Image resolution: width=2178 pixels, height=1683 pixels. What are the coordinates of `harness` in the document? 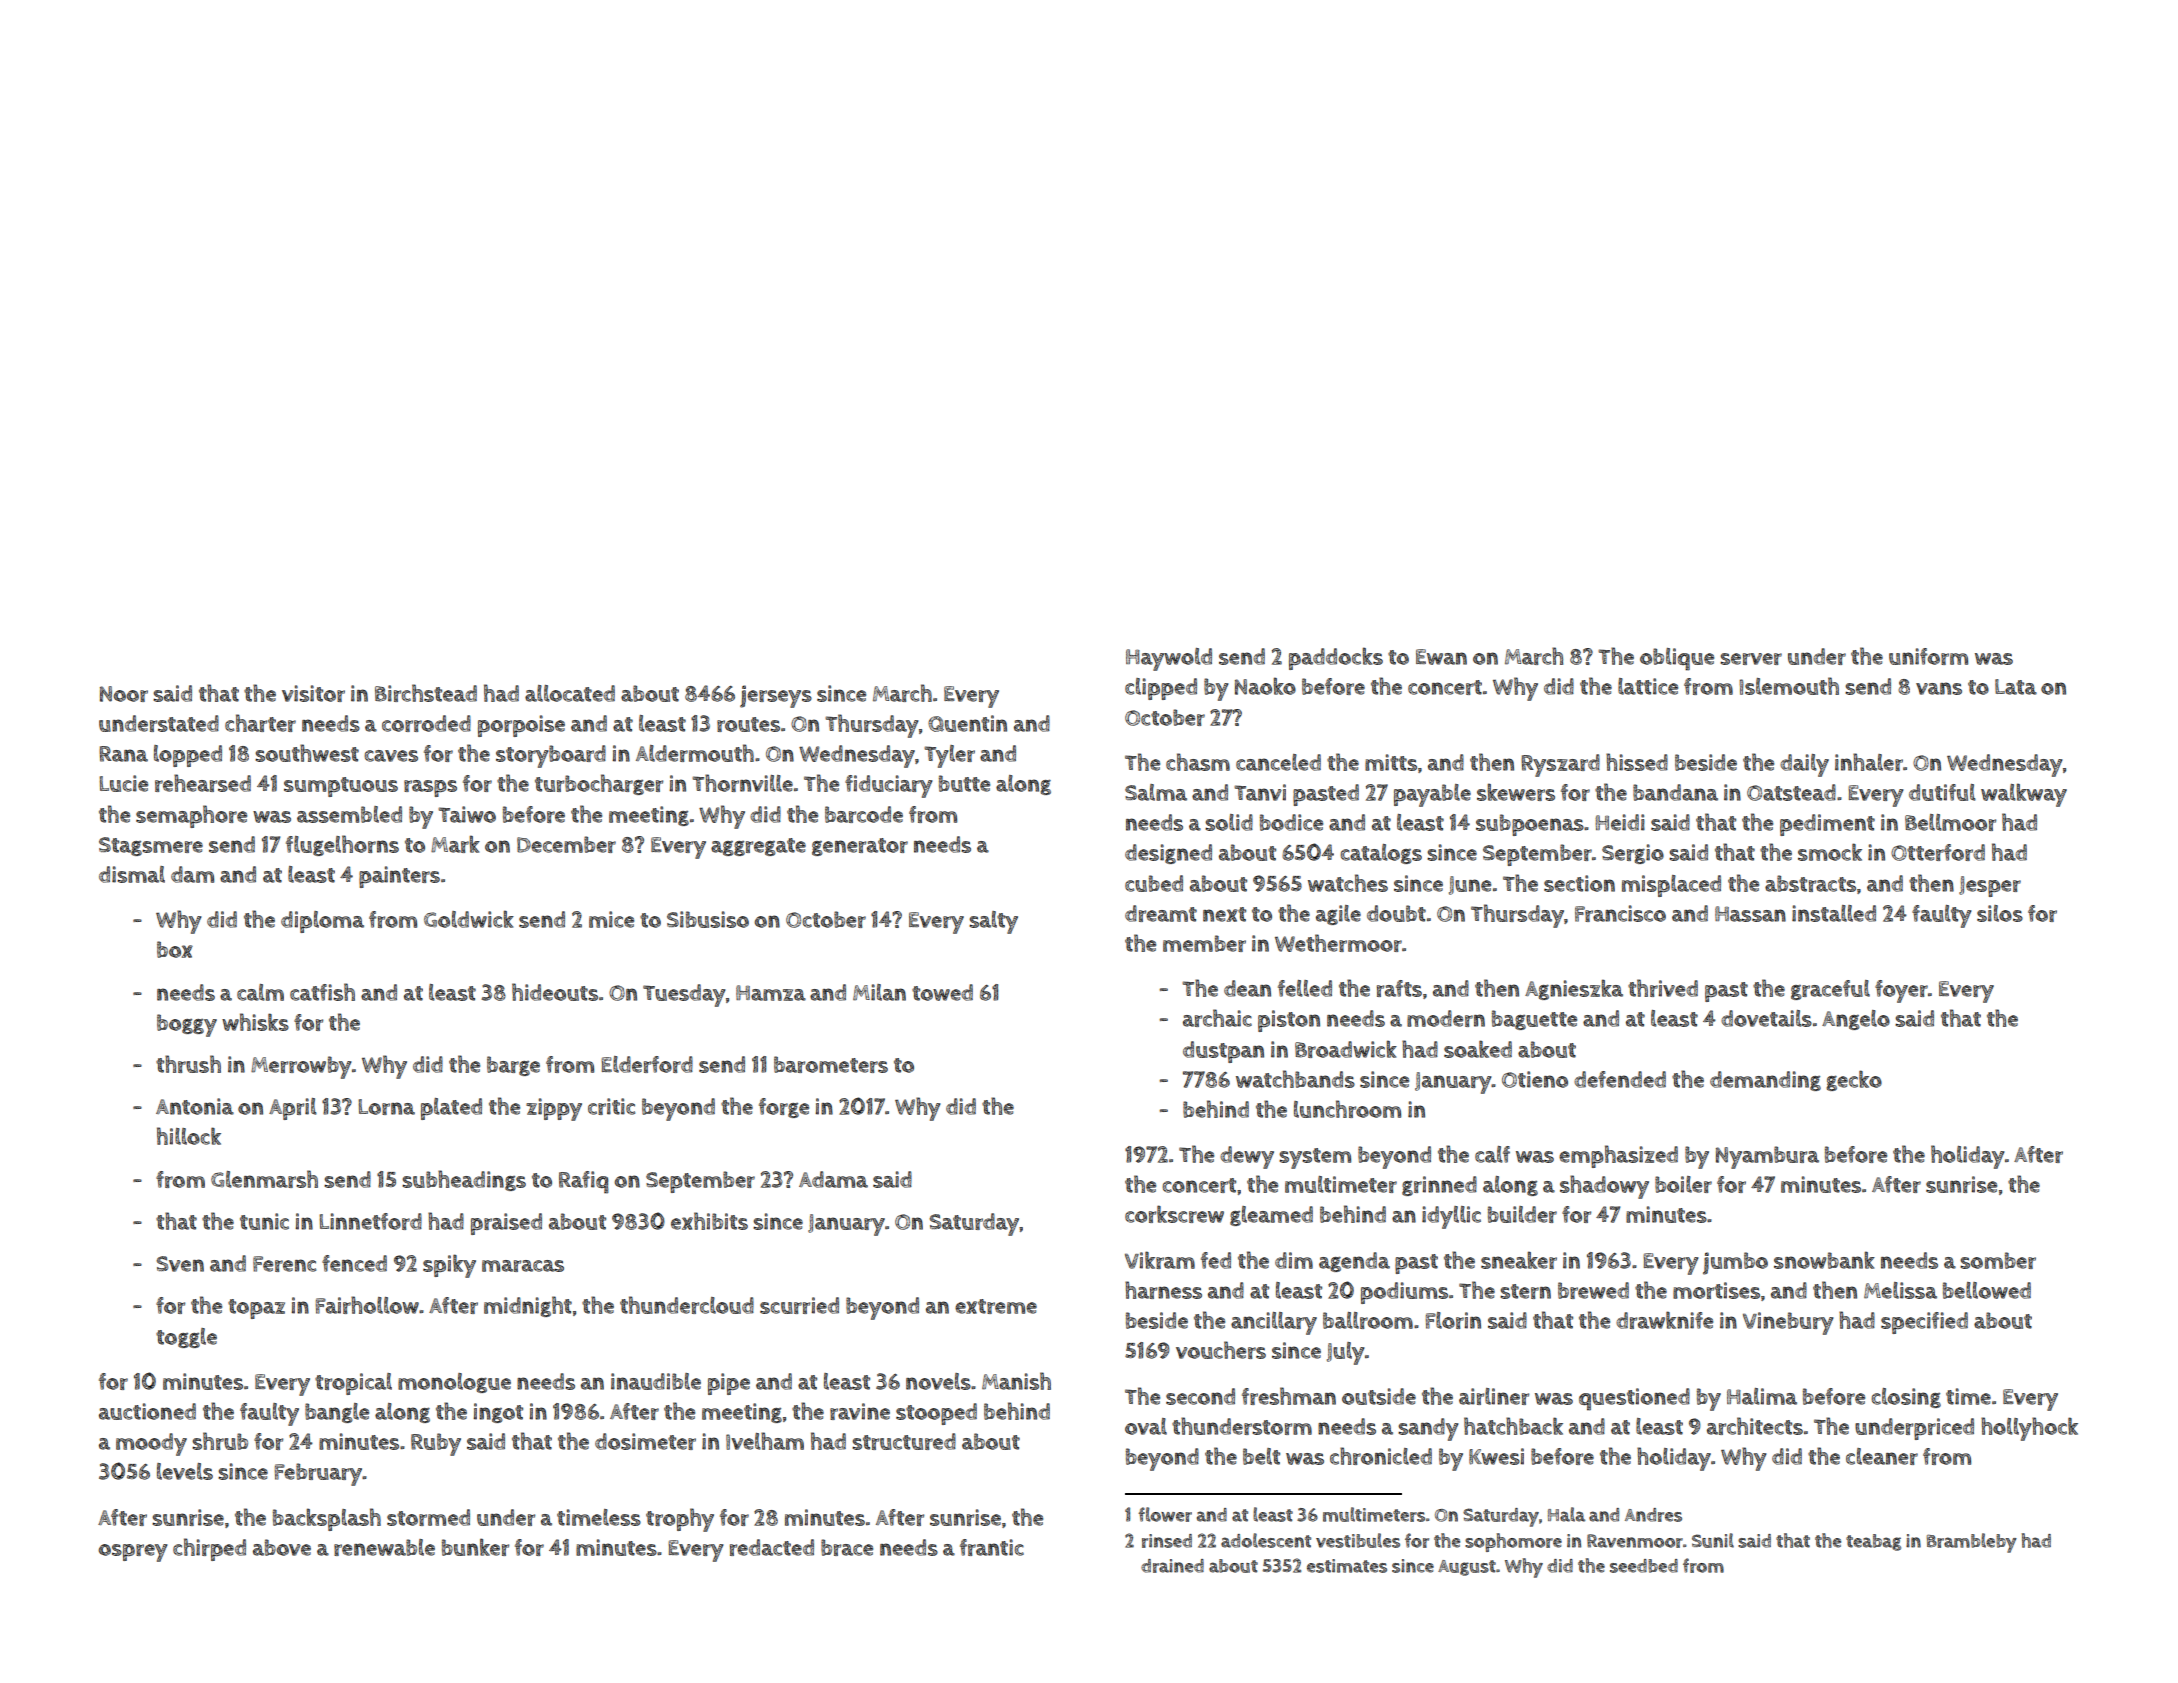 It's located at (1163, 1290).
